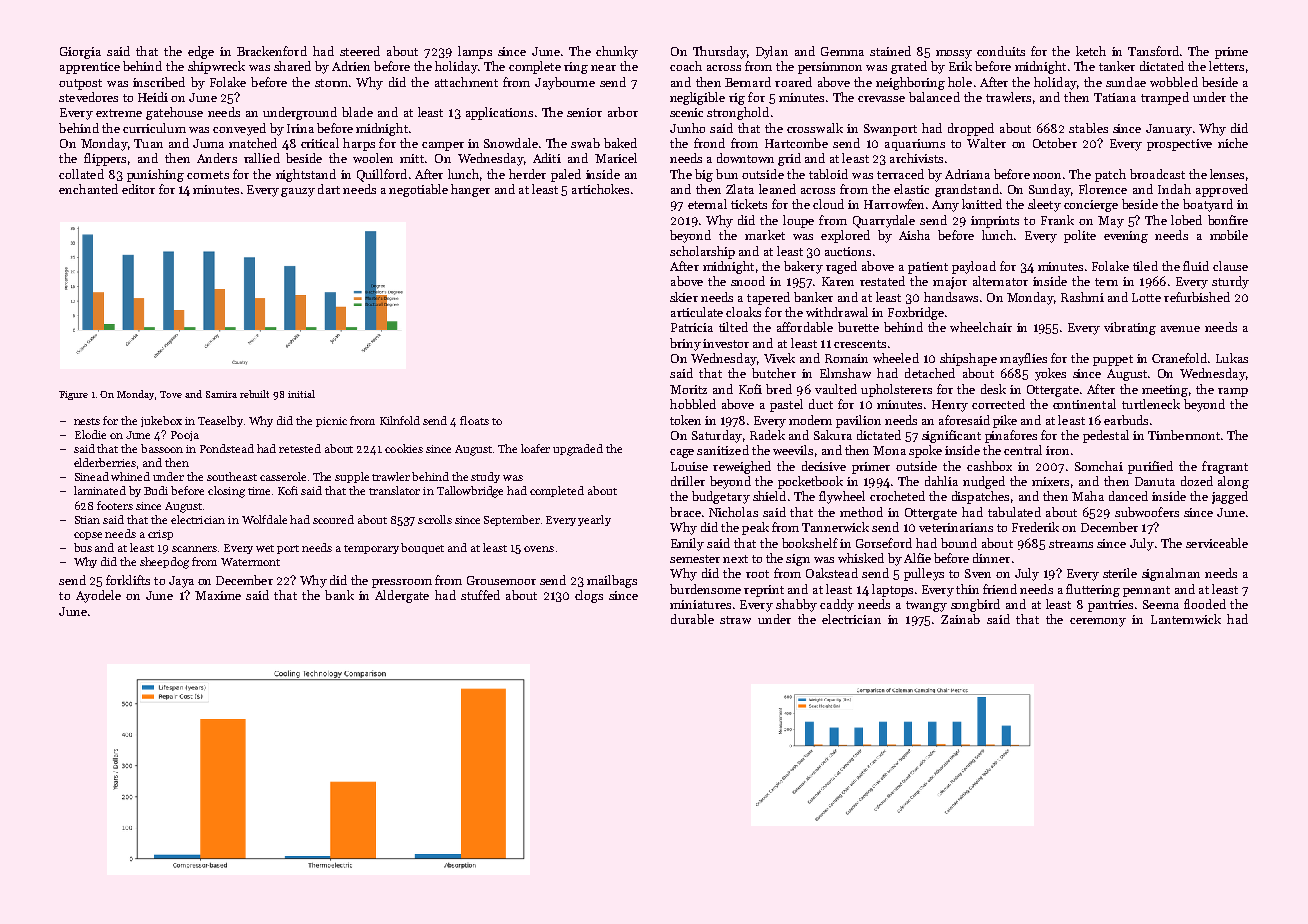 The image size is (1308, 924). Describe the element at coordinates (685, 420) in the image. I see `token` at that location.
